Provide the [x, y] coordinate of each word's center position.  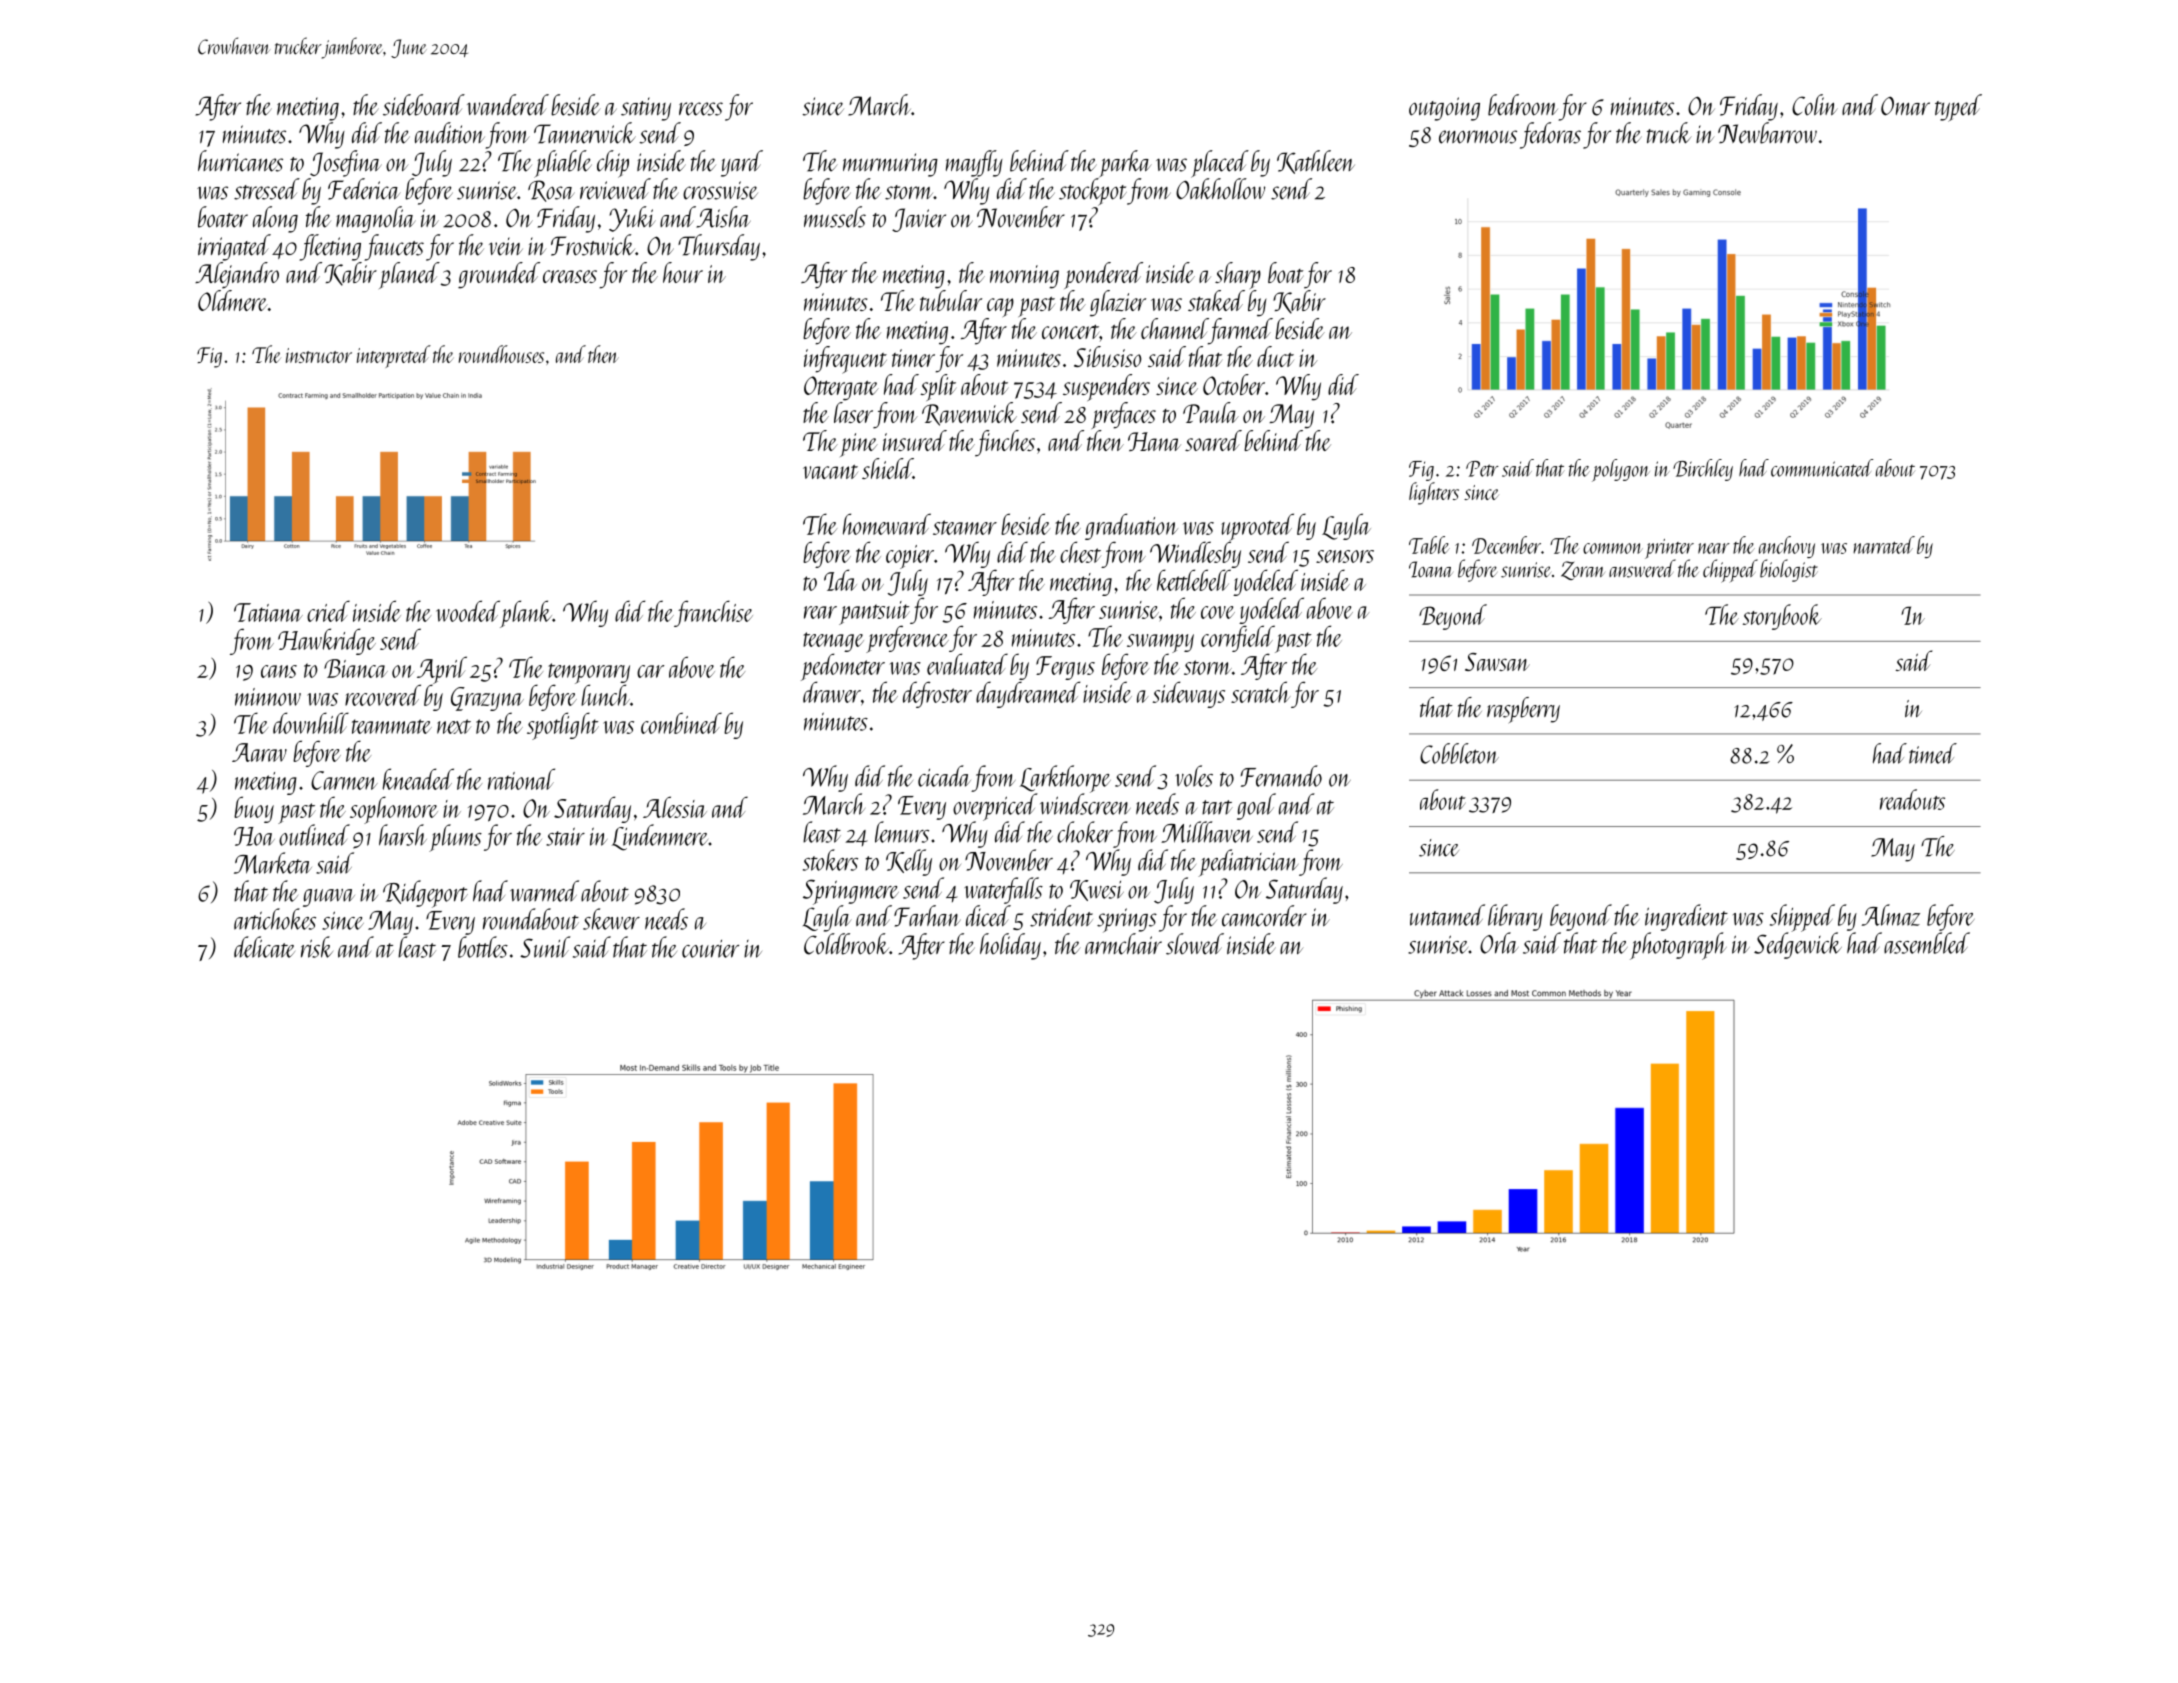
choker [1085, 832]
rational [521, 779]
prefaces [1123, 415]
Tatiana [268, 612]
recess [701, 109]
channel [1174, 328]
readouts [1912, 799]
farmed [1240, 331]
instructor [319, 355]
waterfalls [1003, 890]
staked [1216, 300]
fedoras [1550, 135]
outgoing [1444, 109]
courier [710, 949]
